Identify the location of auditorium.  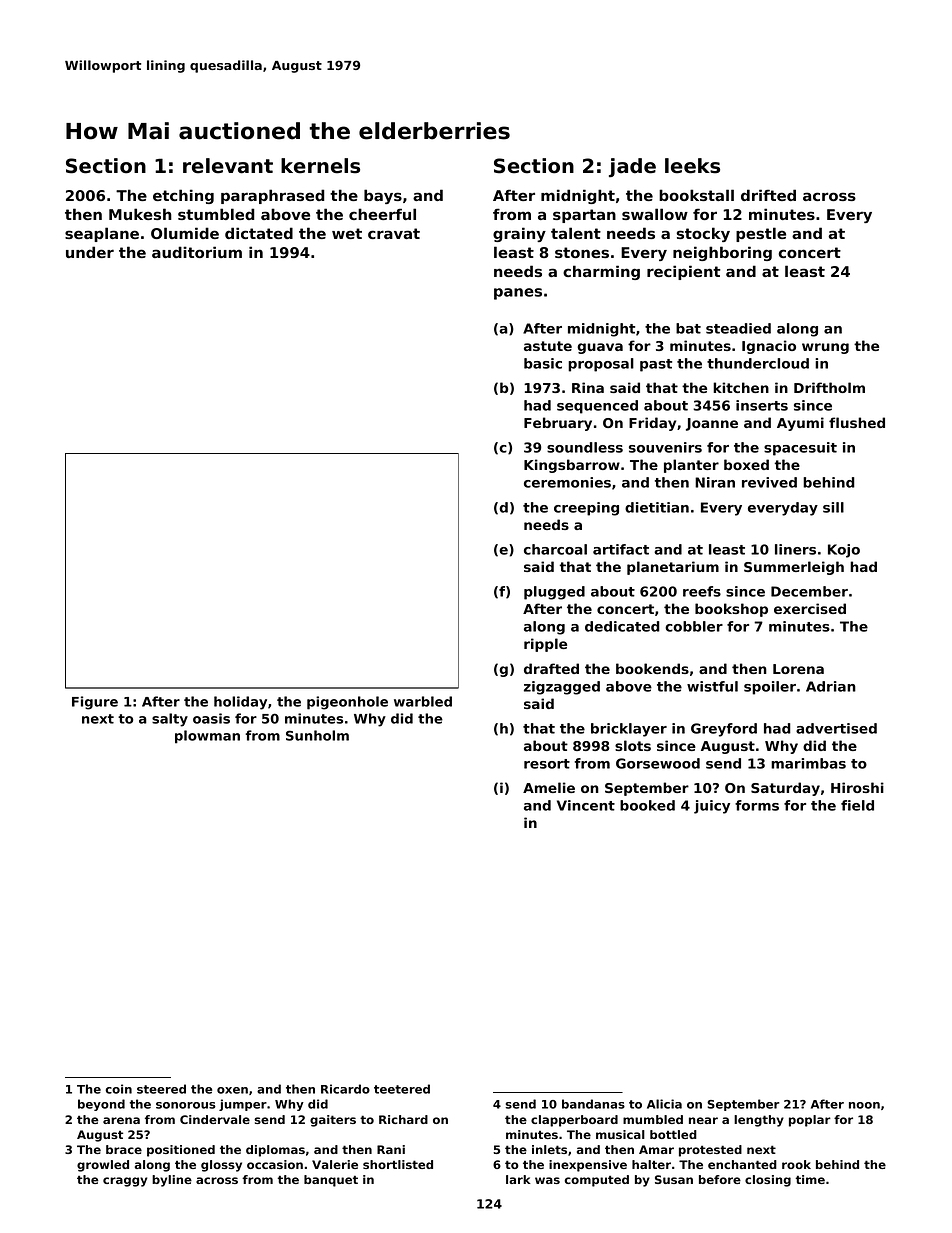
(197, 252).
